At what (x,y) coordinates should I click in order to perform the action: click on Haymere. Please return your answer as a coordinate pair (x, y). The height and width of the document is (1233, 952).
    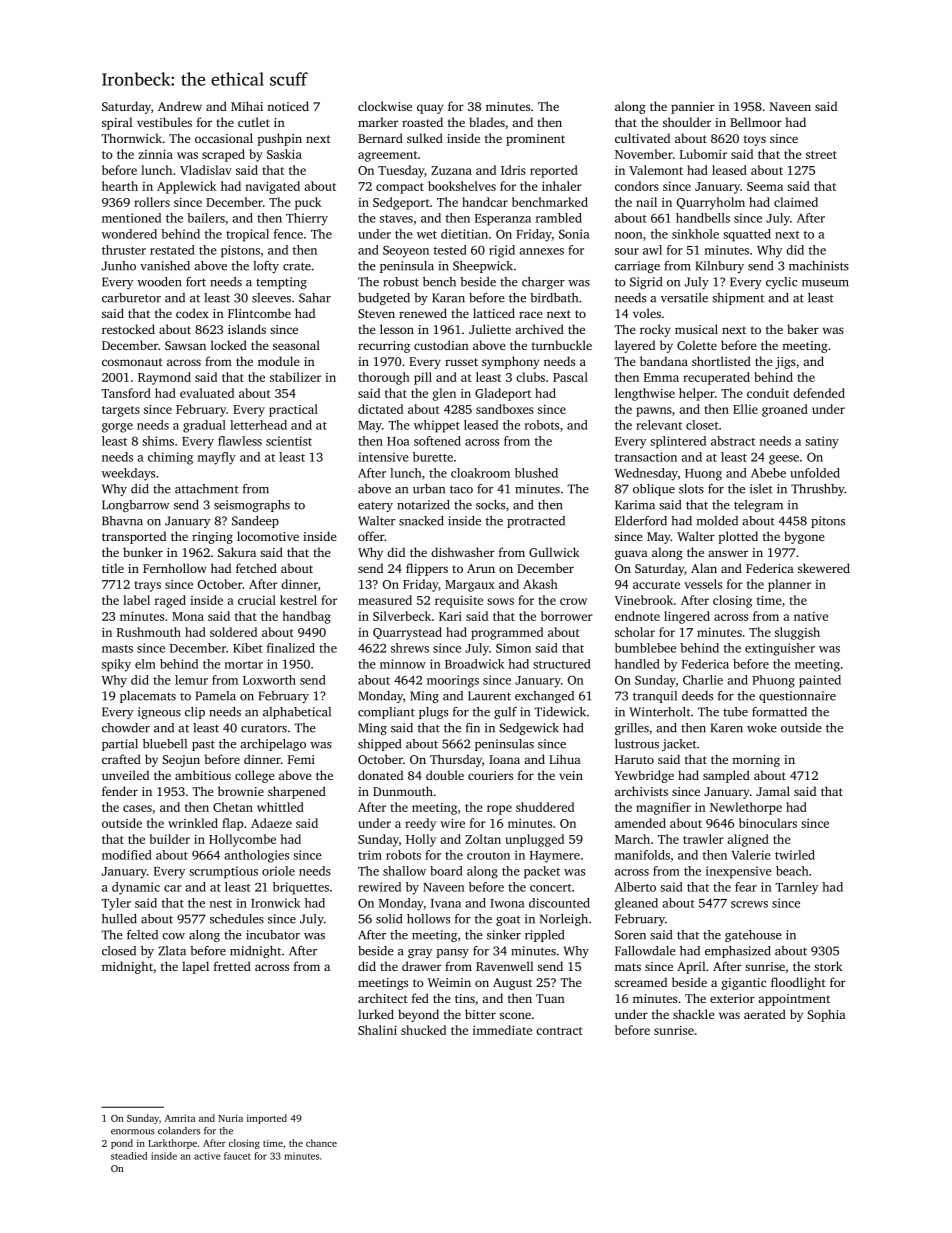
    Looking at the image, I should click on (555, 857).
